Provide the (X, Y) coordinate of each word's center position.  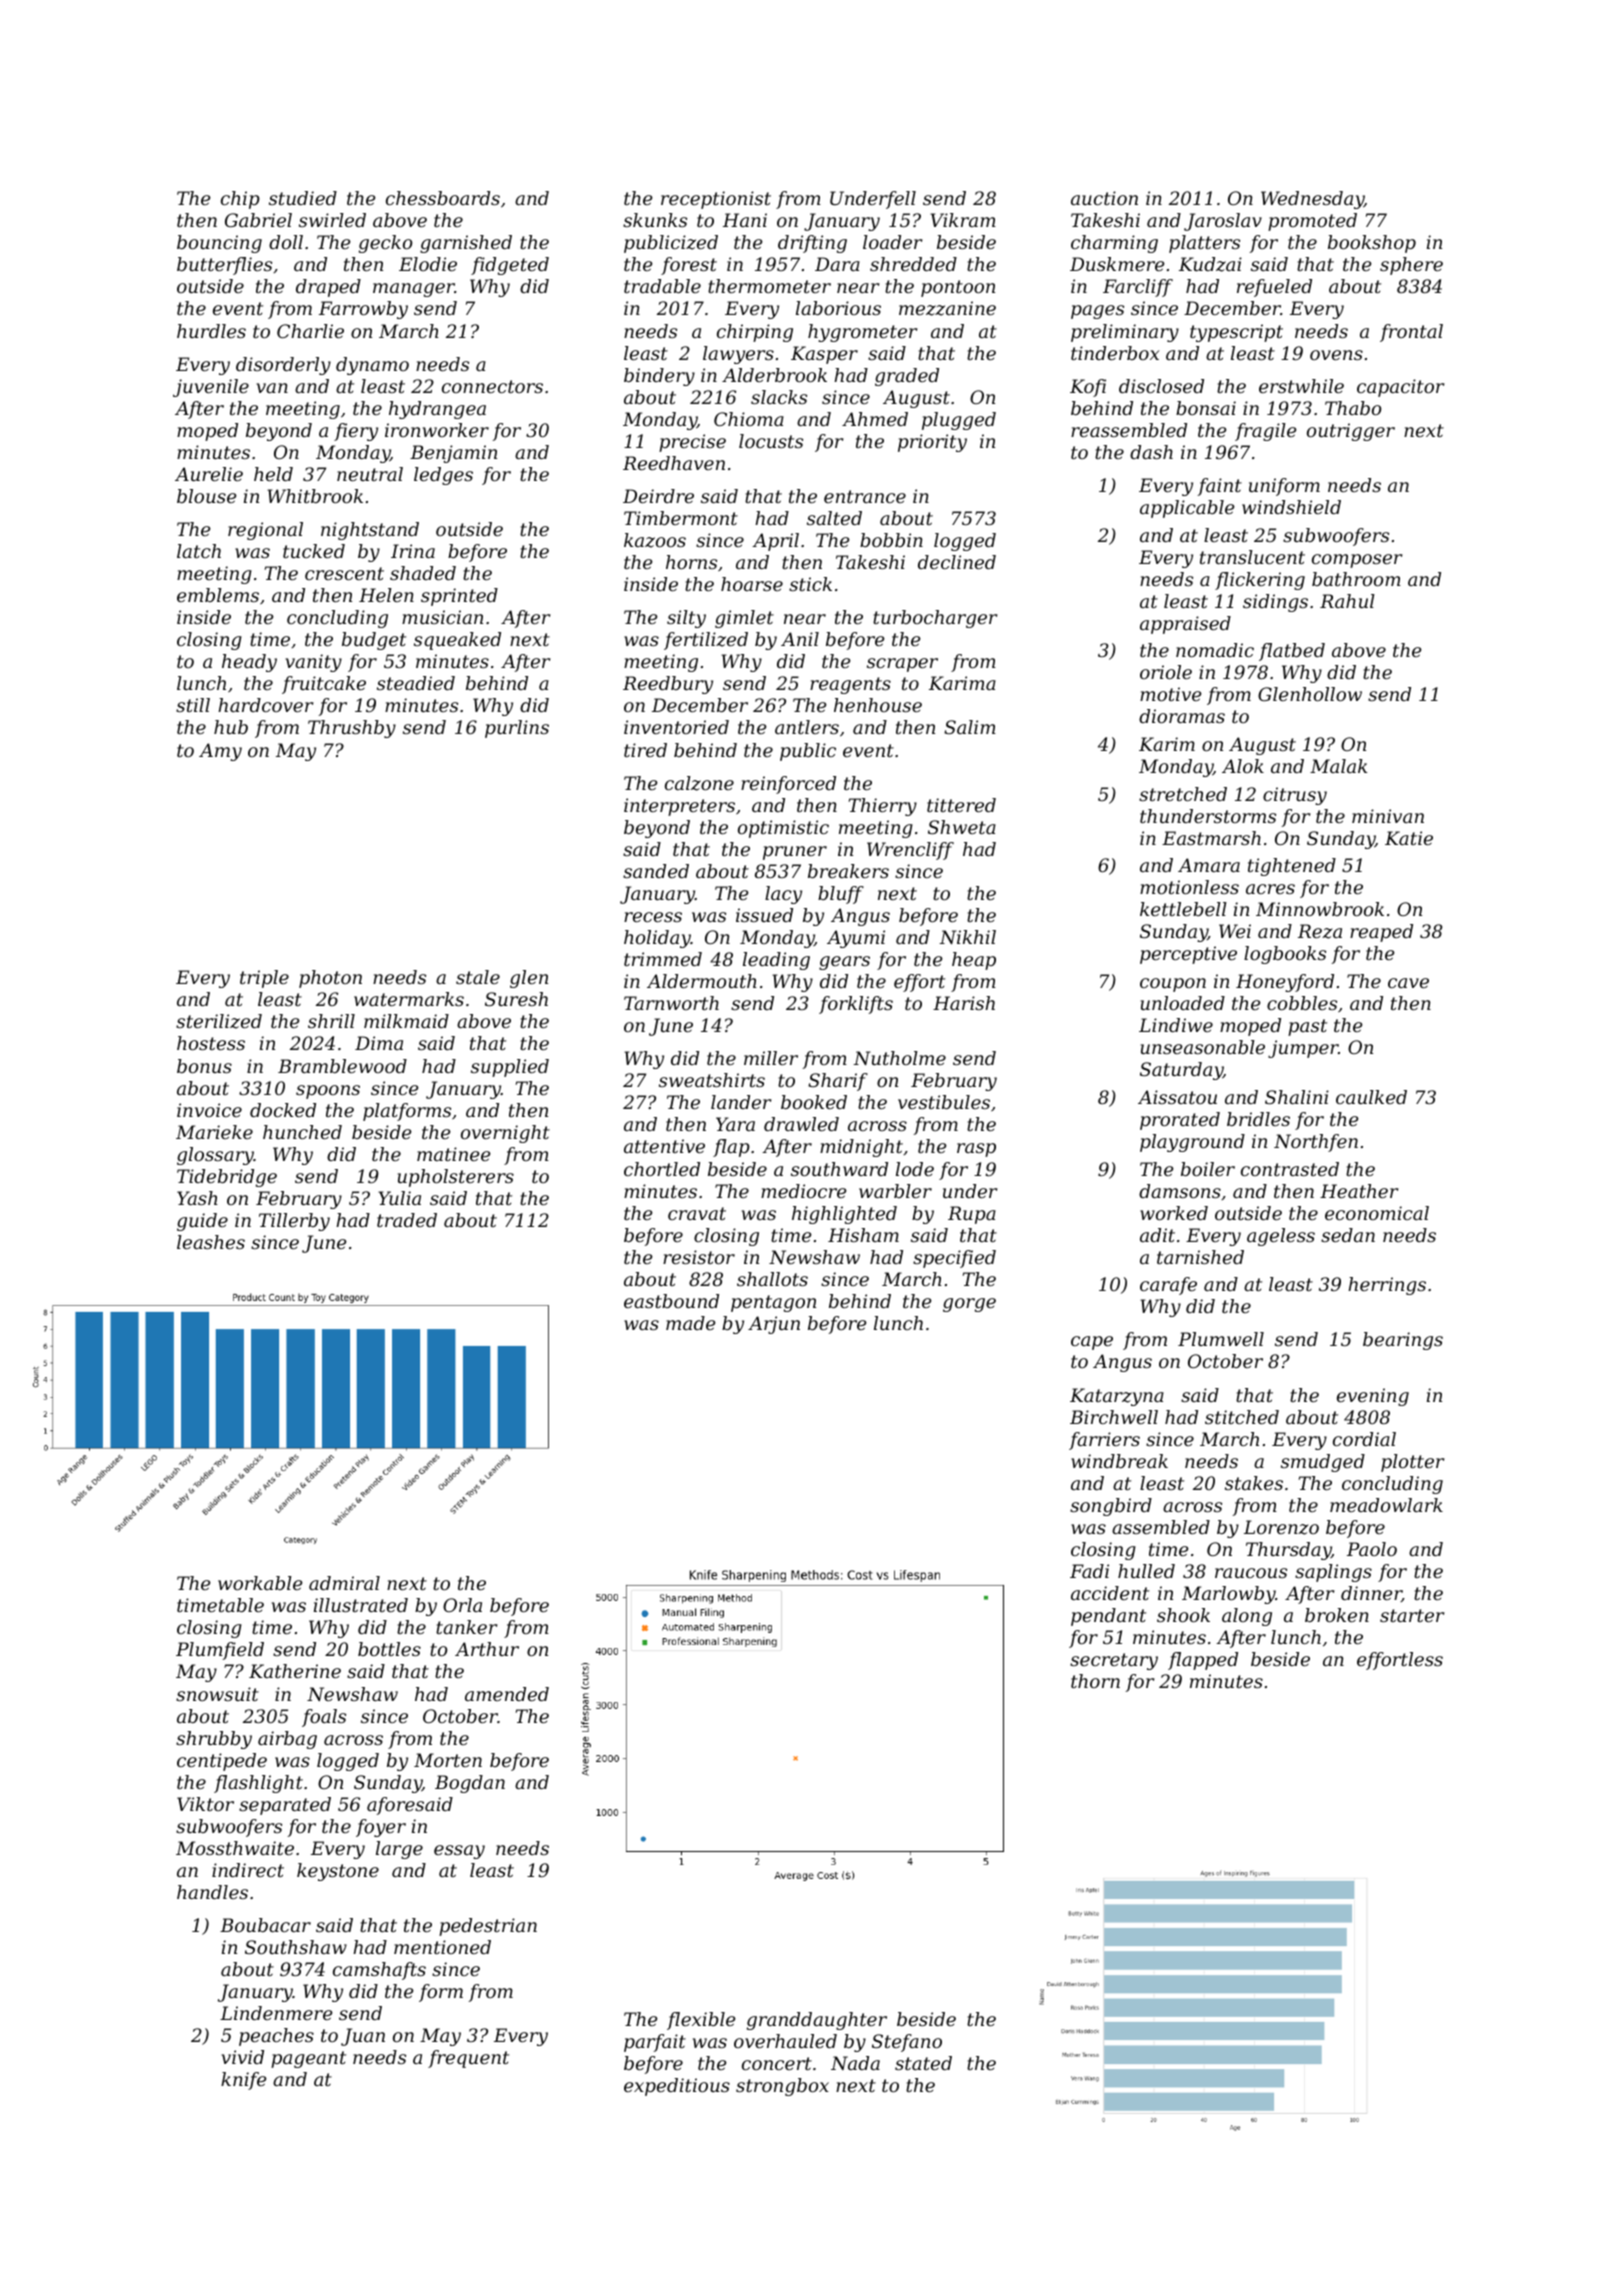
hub (231, 727)
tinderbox (1115, 353)
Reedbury (668, 685)
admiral (344, 1583)
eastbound (671, 1301)
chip (240, 200)
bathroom (1356, 579)
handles (212, 1892)
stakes (1254, 1483)
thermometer (769, 286)
